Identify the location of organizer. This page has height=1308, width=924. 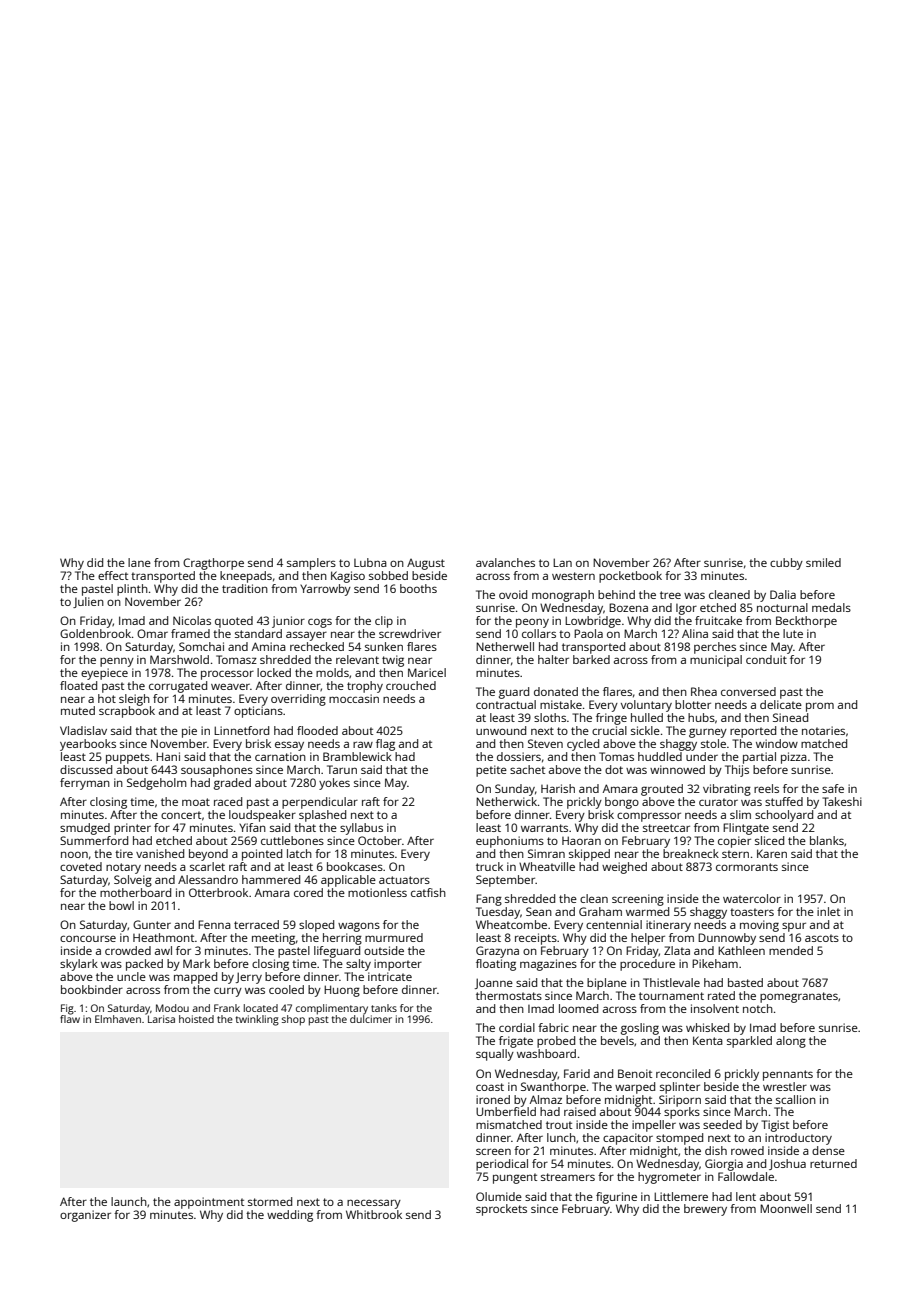
(85, 1216).
